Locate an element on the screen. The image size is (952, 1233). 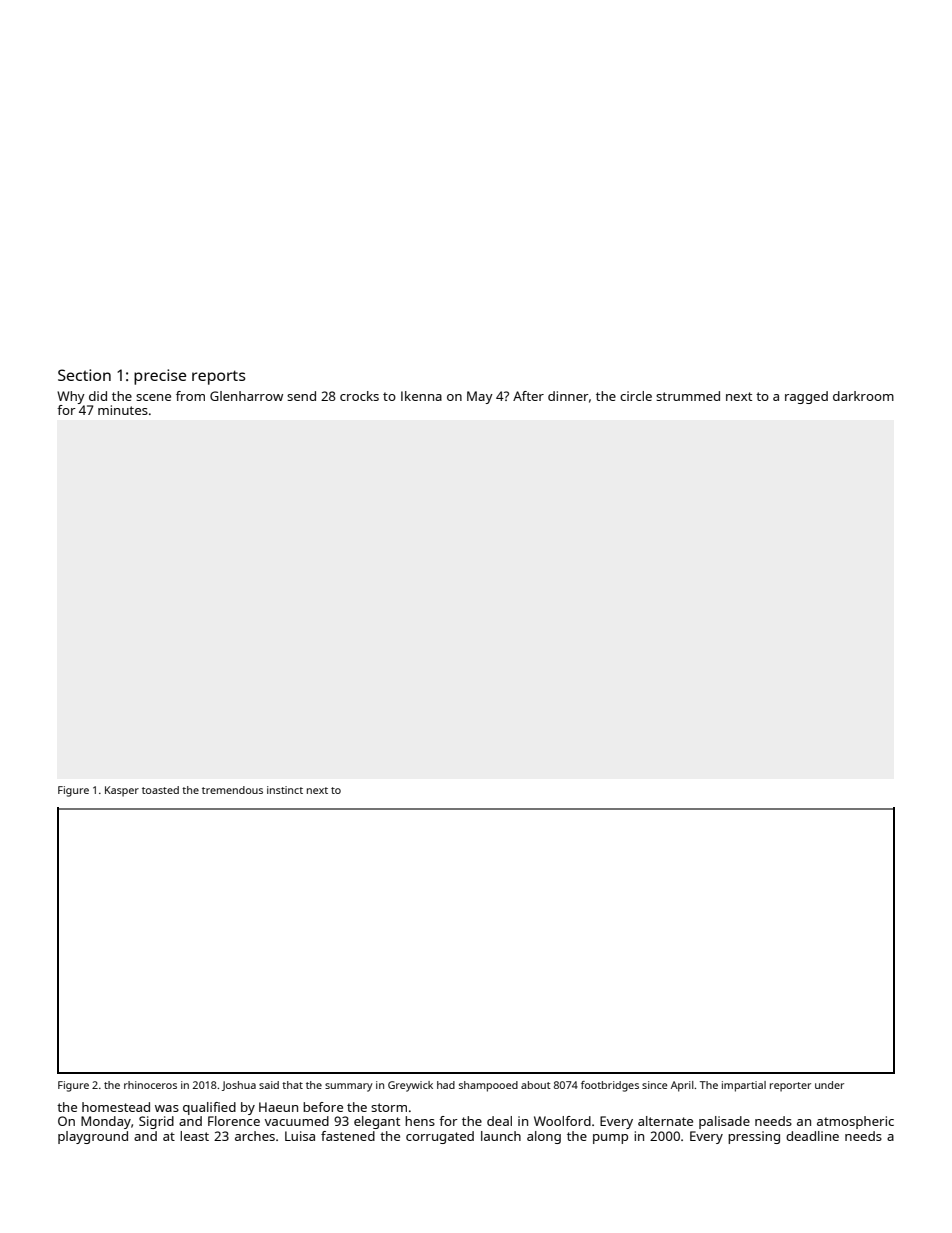
ragged is located at coordinates (806, 397).
